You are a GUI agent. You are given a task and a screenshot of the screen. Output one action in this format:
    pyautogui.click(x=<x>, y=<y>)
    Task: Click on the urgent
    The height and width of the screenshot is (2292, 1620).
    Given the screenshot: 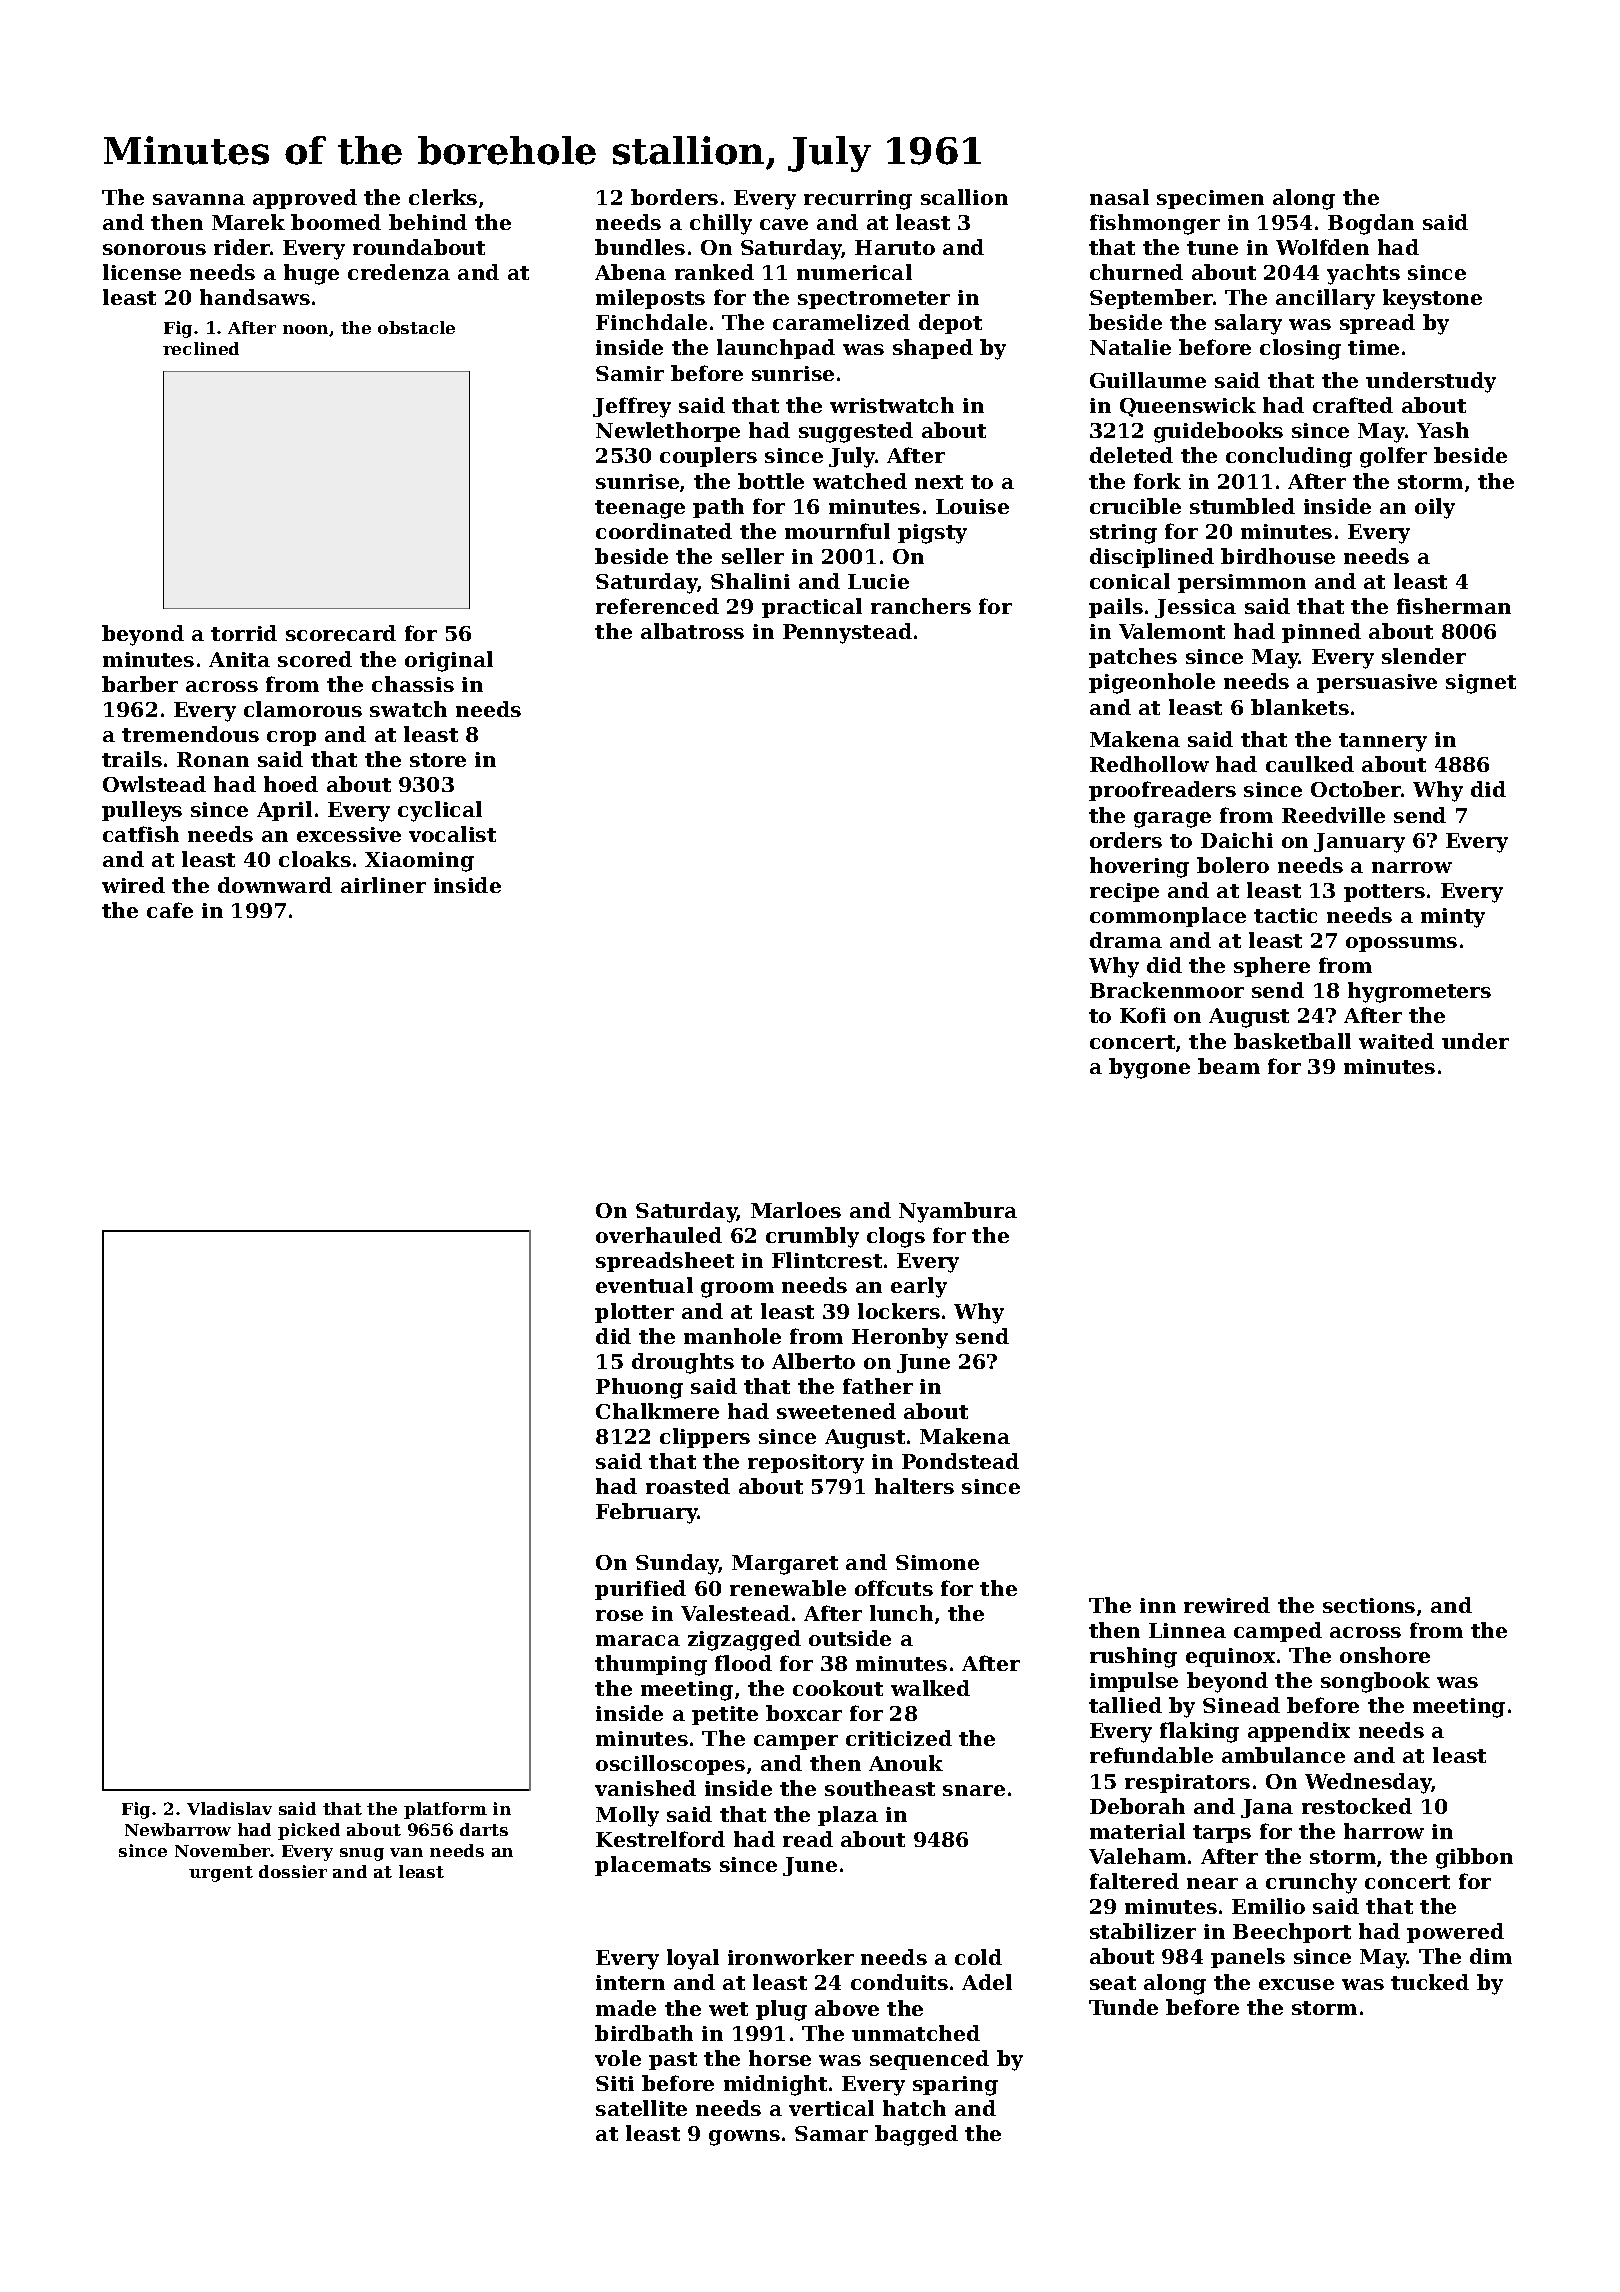 What is the action you would take?
    pyautogui.click(x=221, y=1874)
